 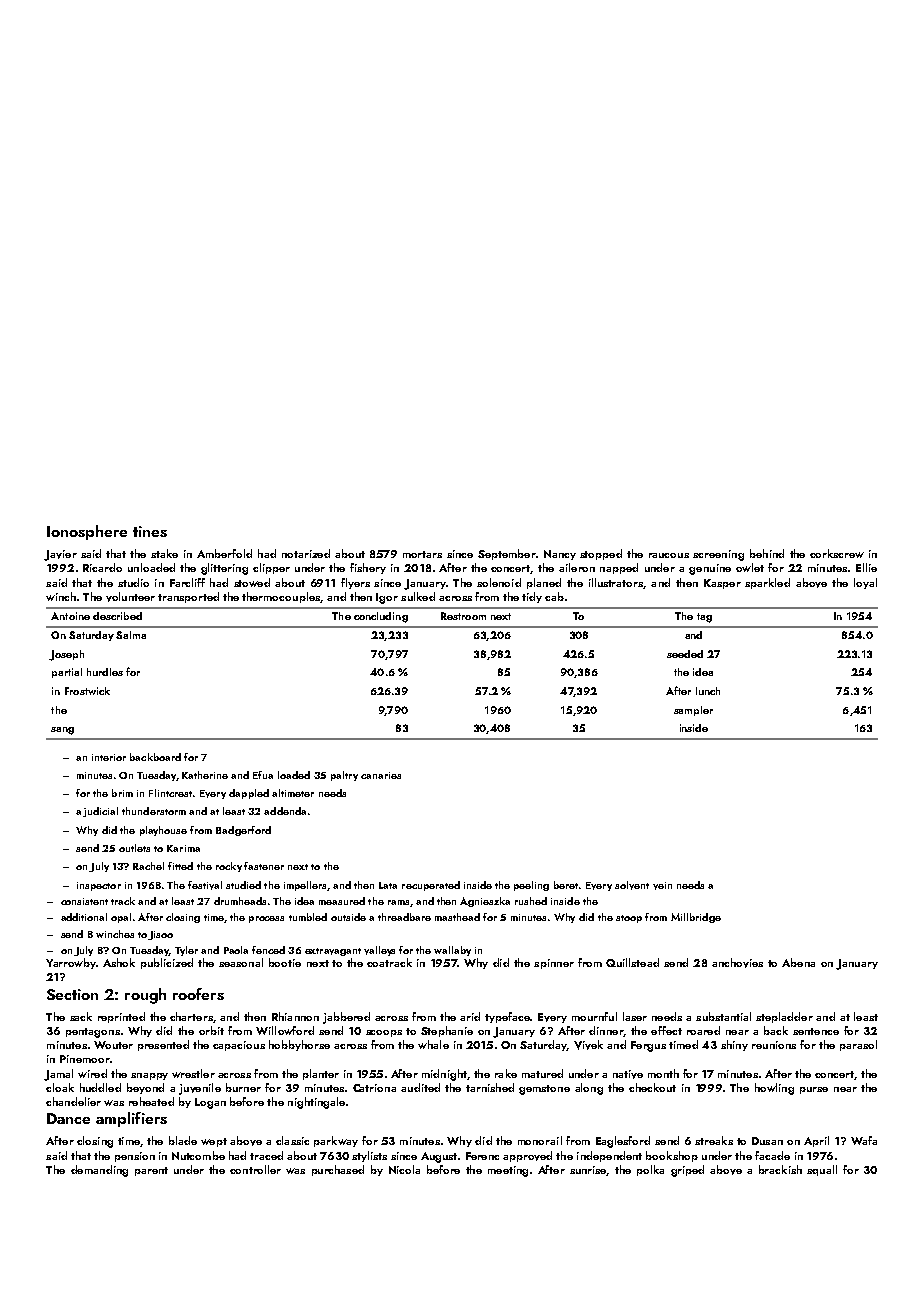 I want to click on Restroom, so click(x=463, y=616).
